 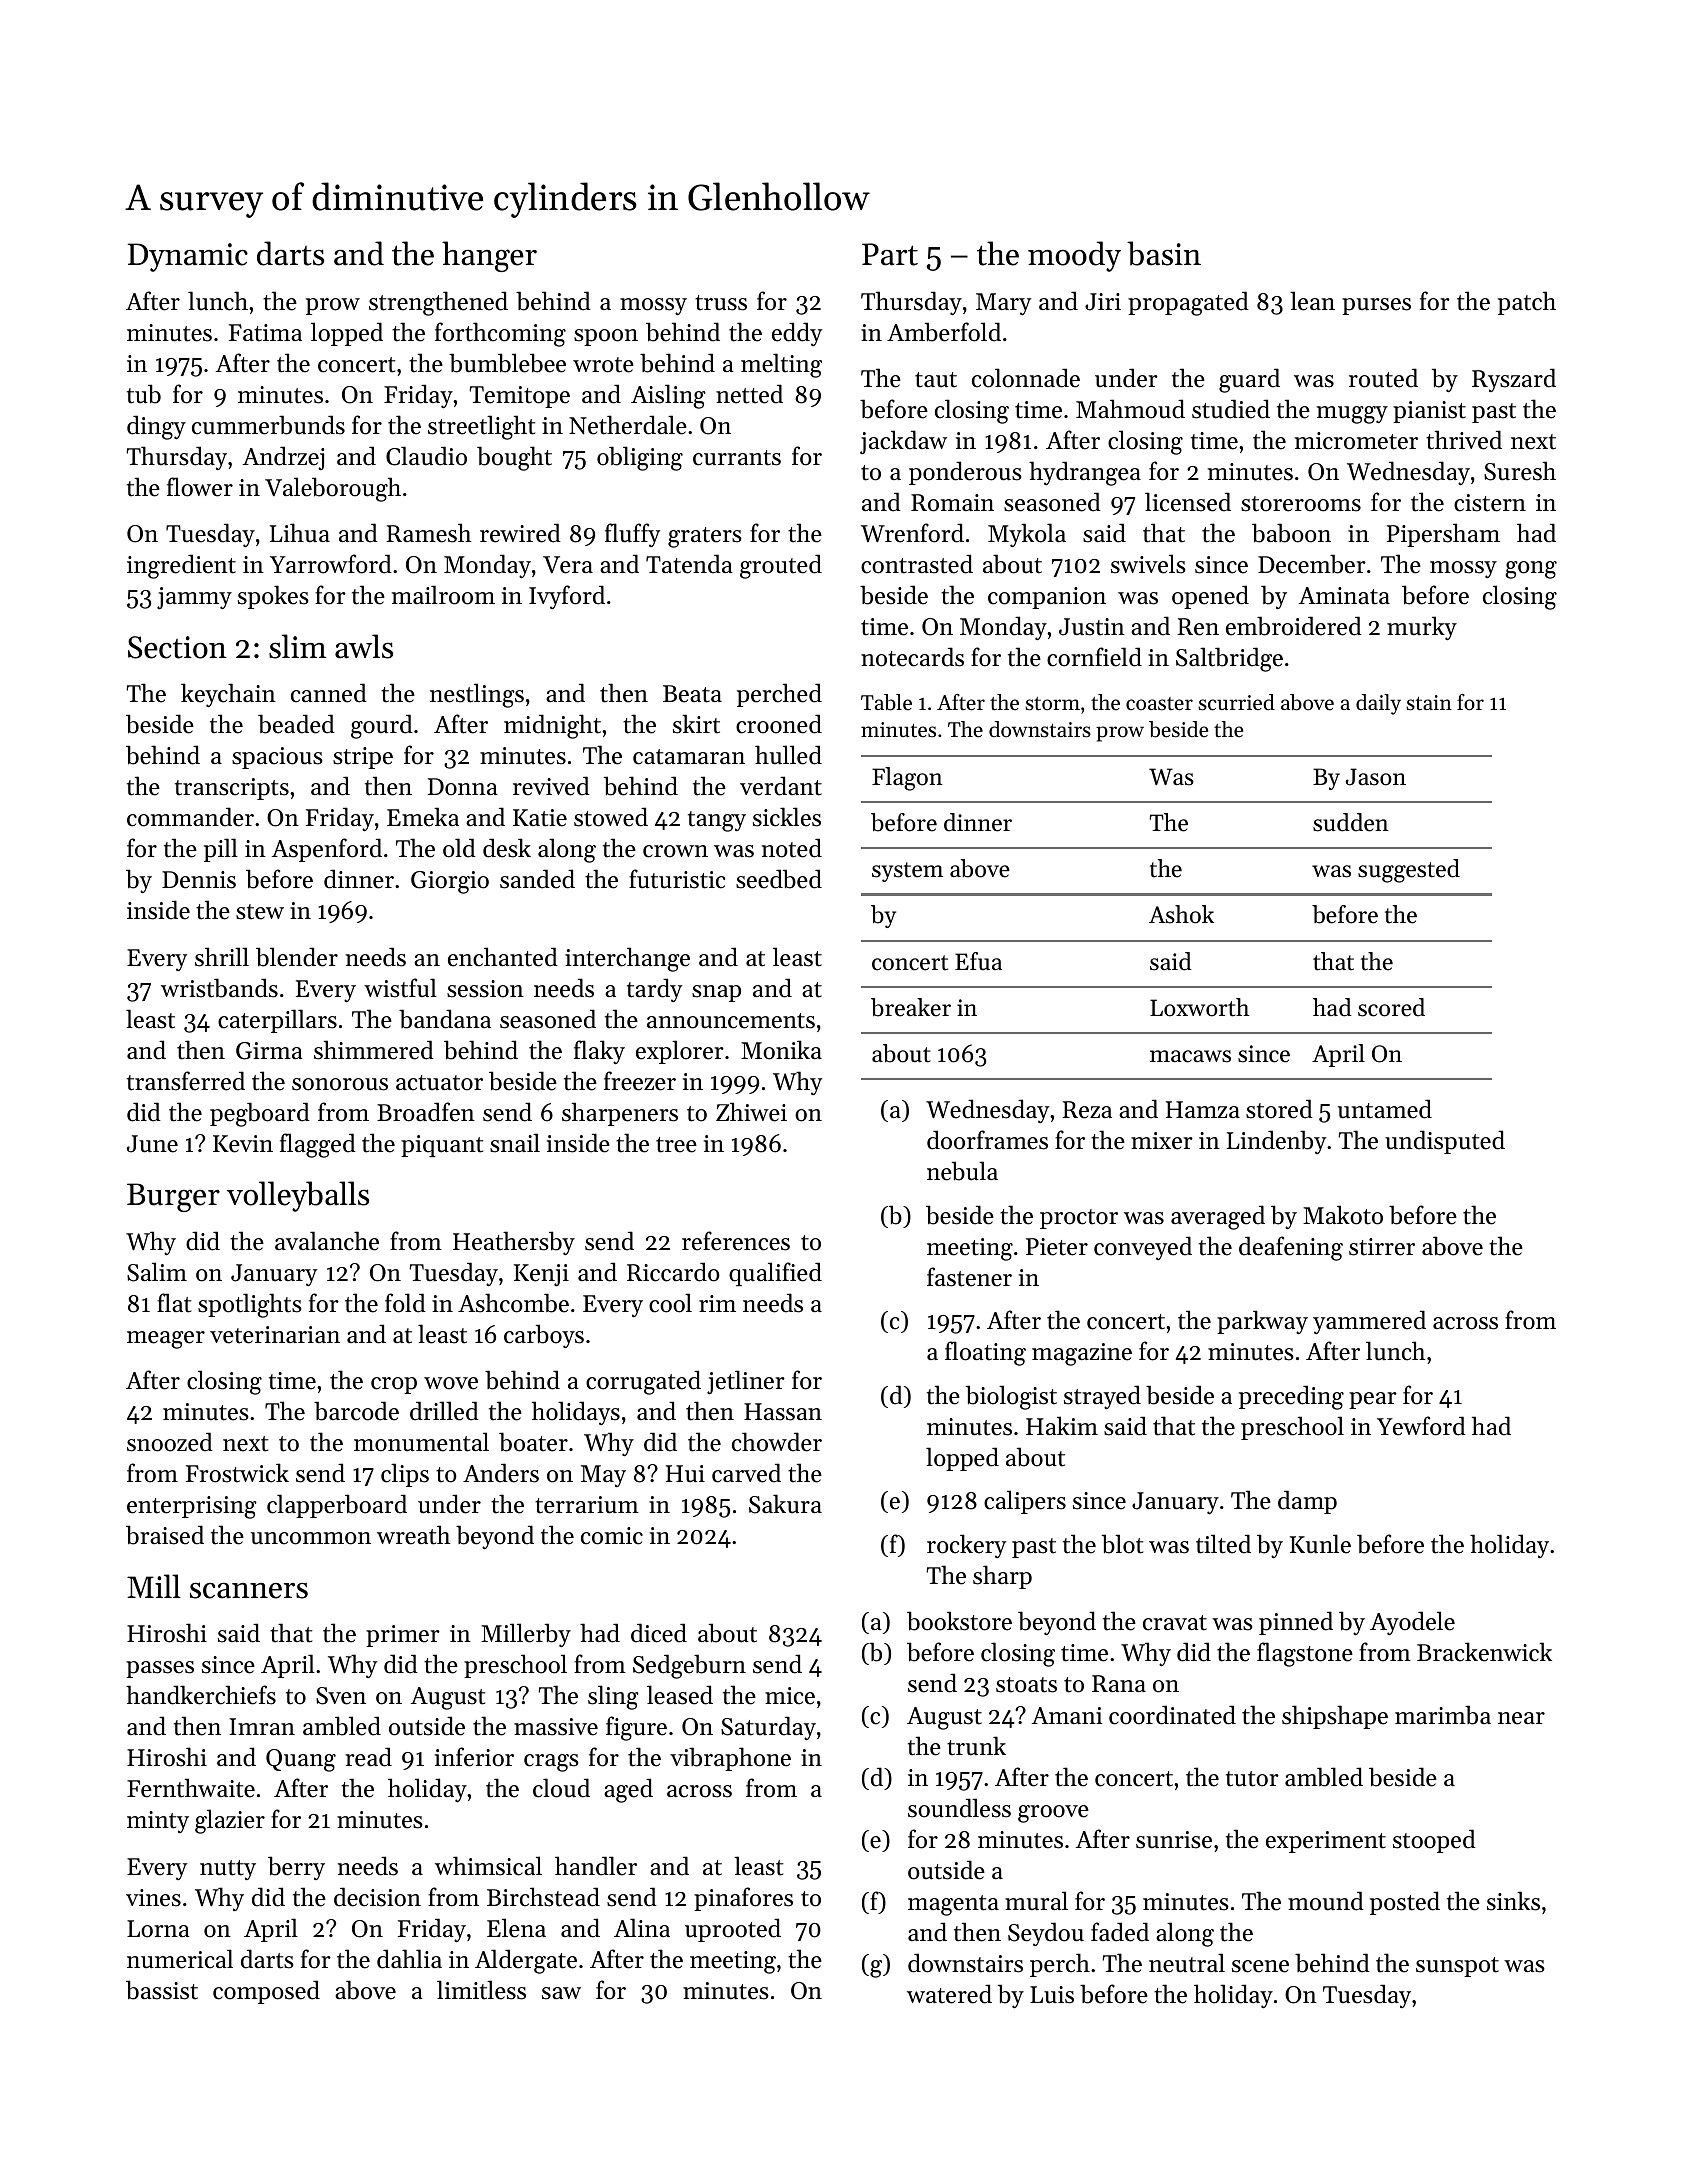 I want to click on bookstore, so click(x=959, y=1621).
